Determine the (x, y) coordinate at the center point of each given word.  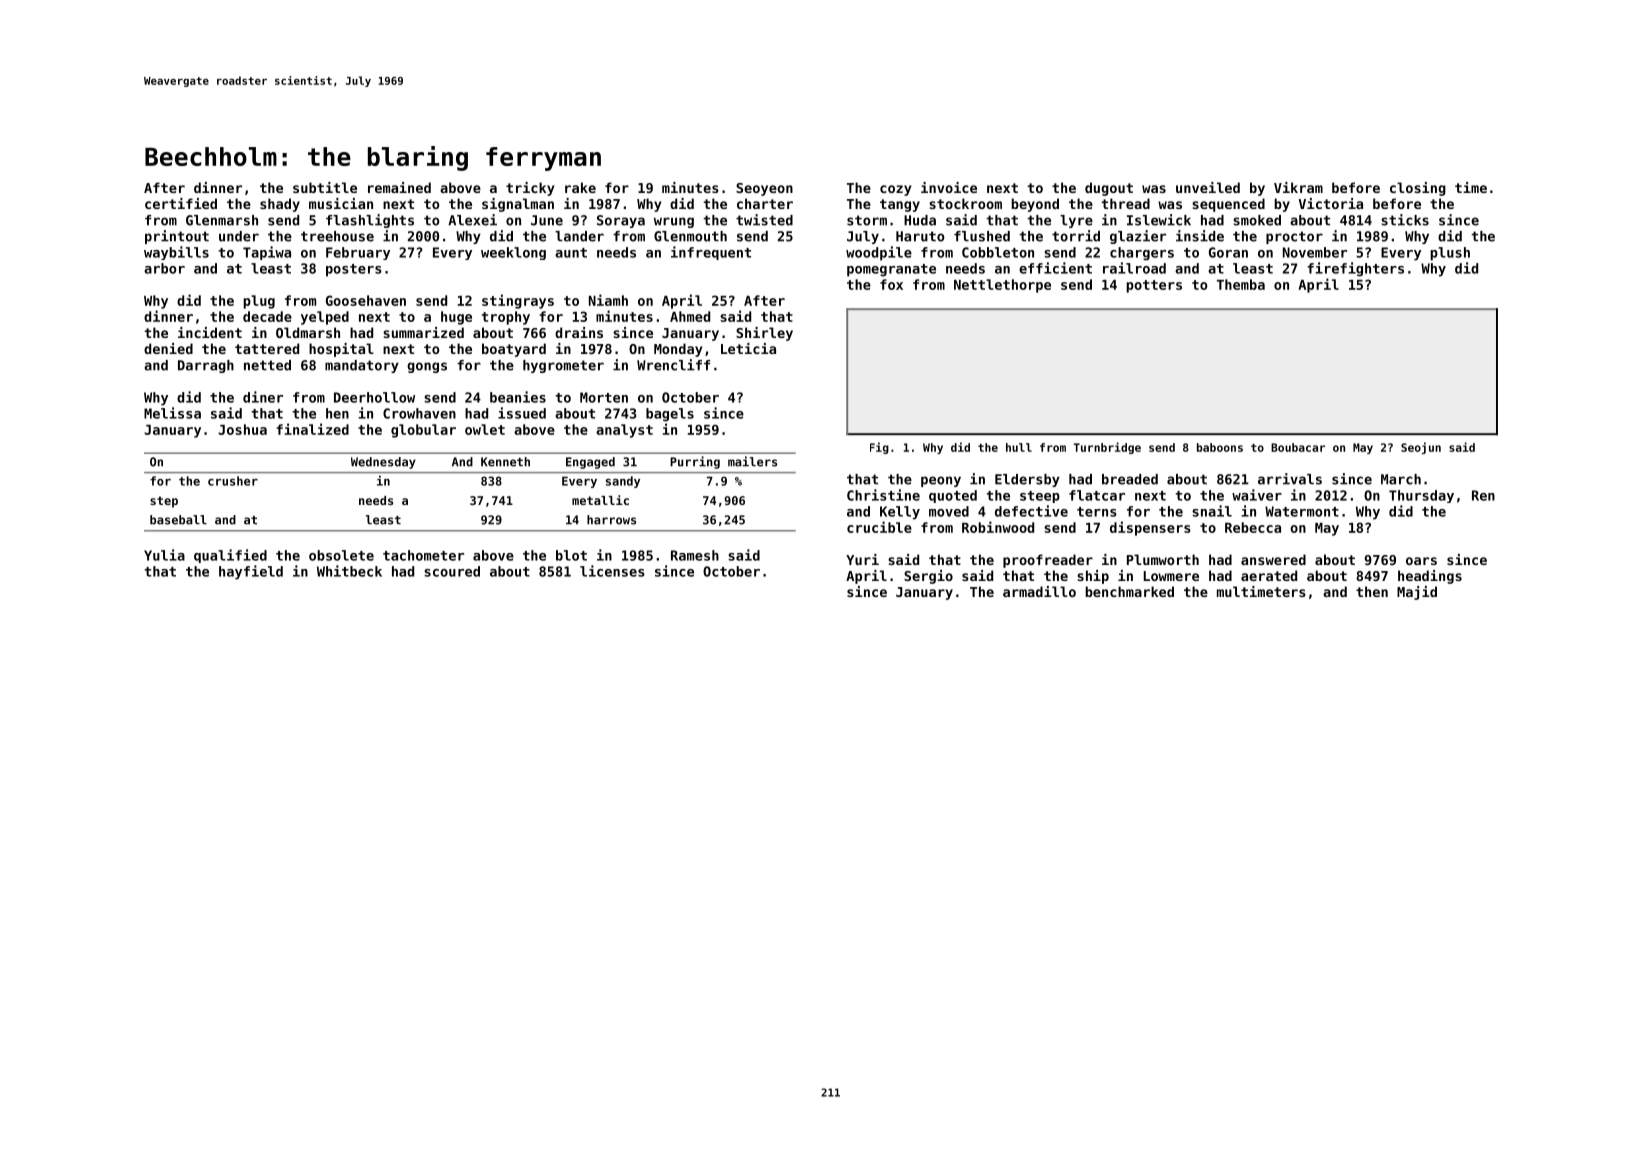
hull (1019, 447)
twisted (764, 220)
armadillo (1039, 591)
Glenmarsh (222, 220)
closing (1418, 189)
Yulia (164, 555)
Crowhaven (419, 413)
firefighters (1355, 269)
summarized (423, 332)
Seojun (1421, 448)
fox (891, 284)
